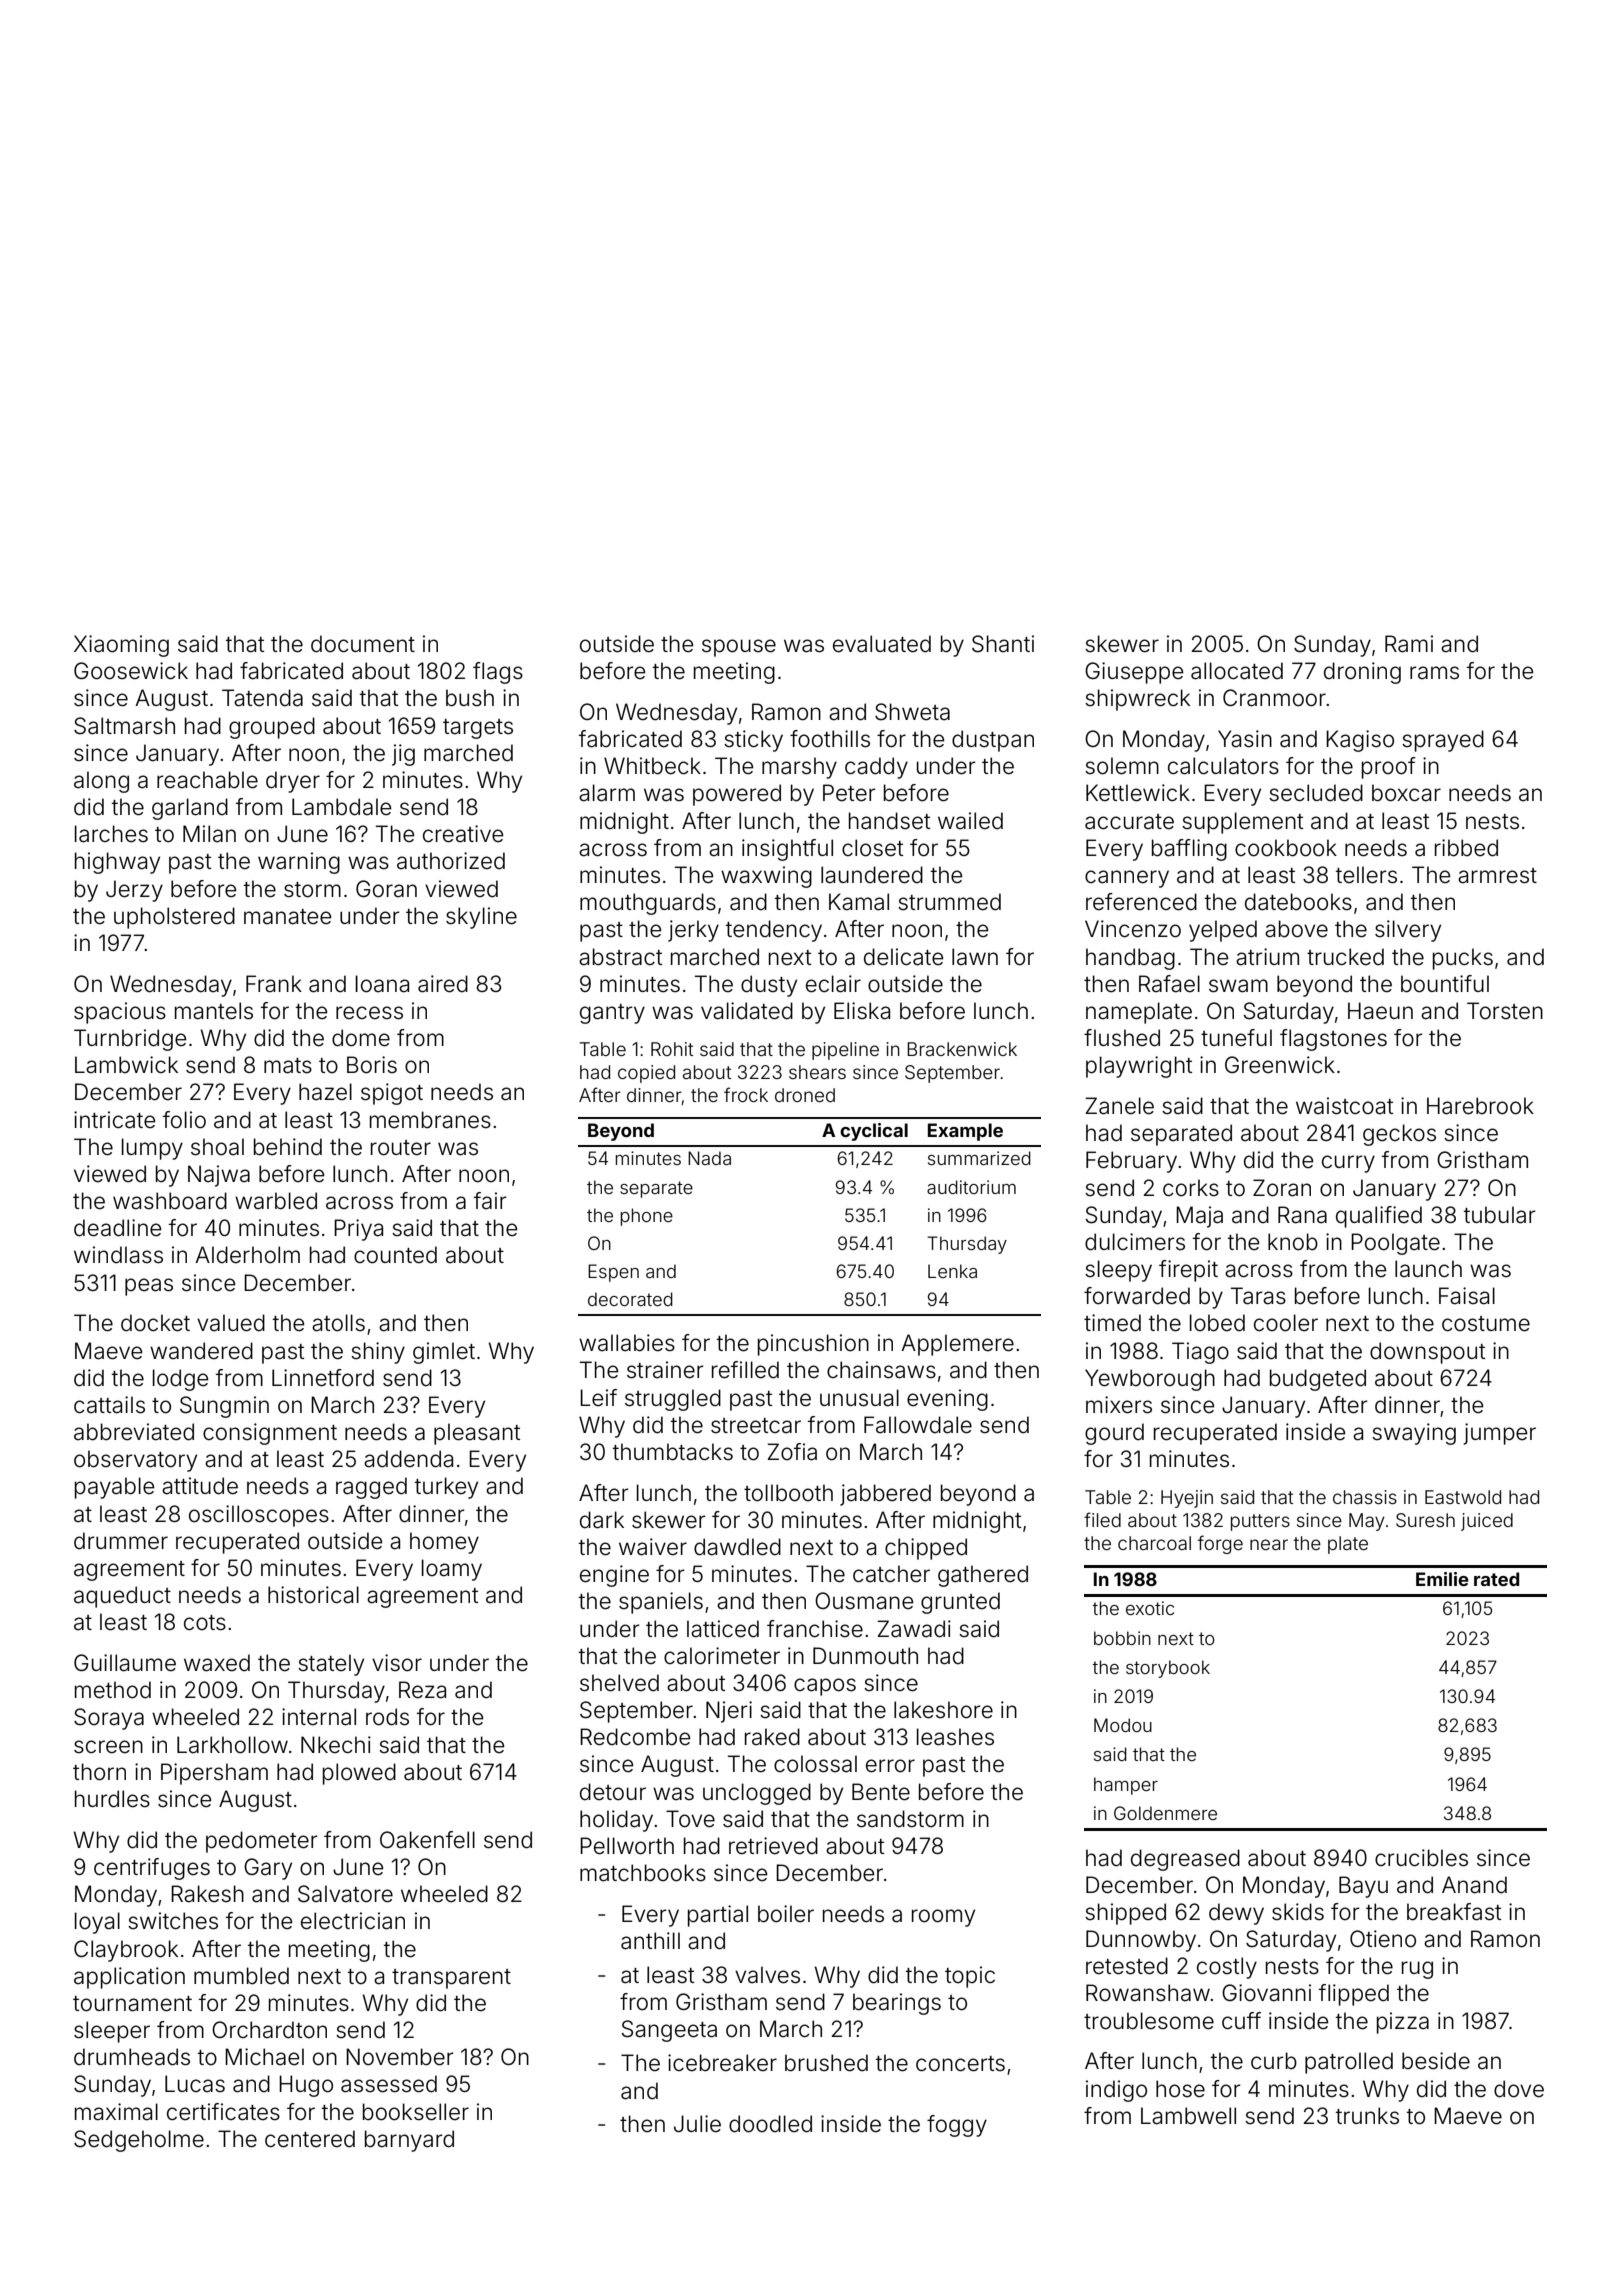 The height and width of the document is (2292, 1620). I want to click on Rakesh, so click(207, 1894).
